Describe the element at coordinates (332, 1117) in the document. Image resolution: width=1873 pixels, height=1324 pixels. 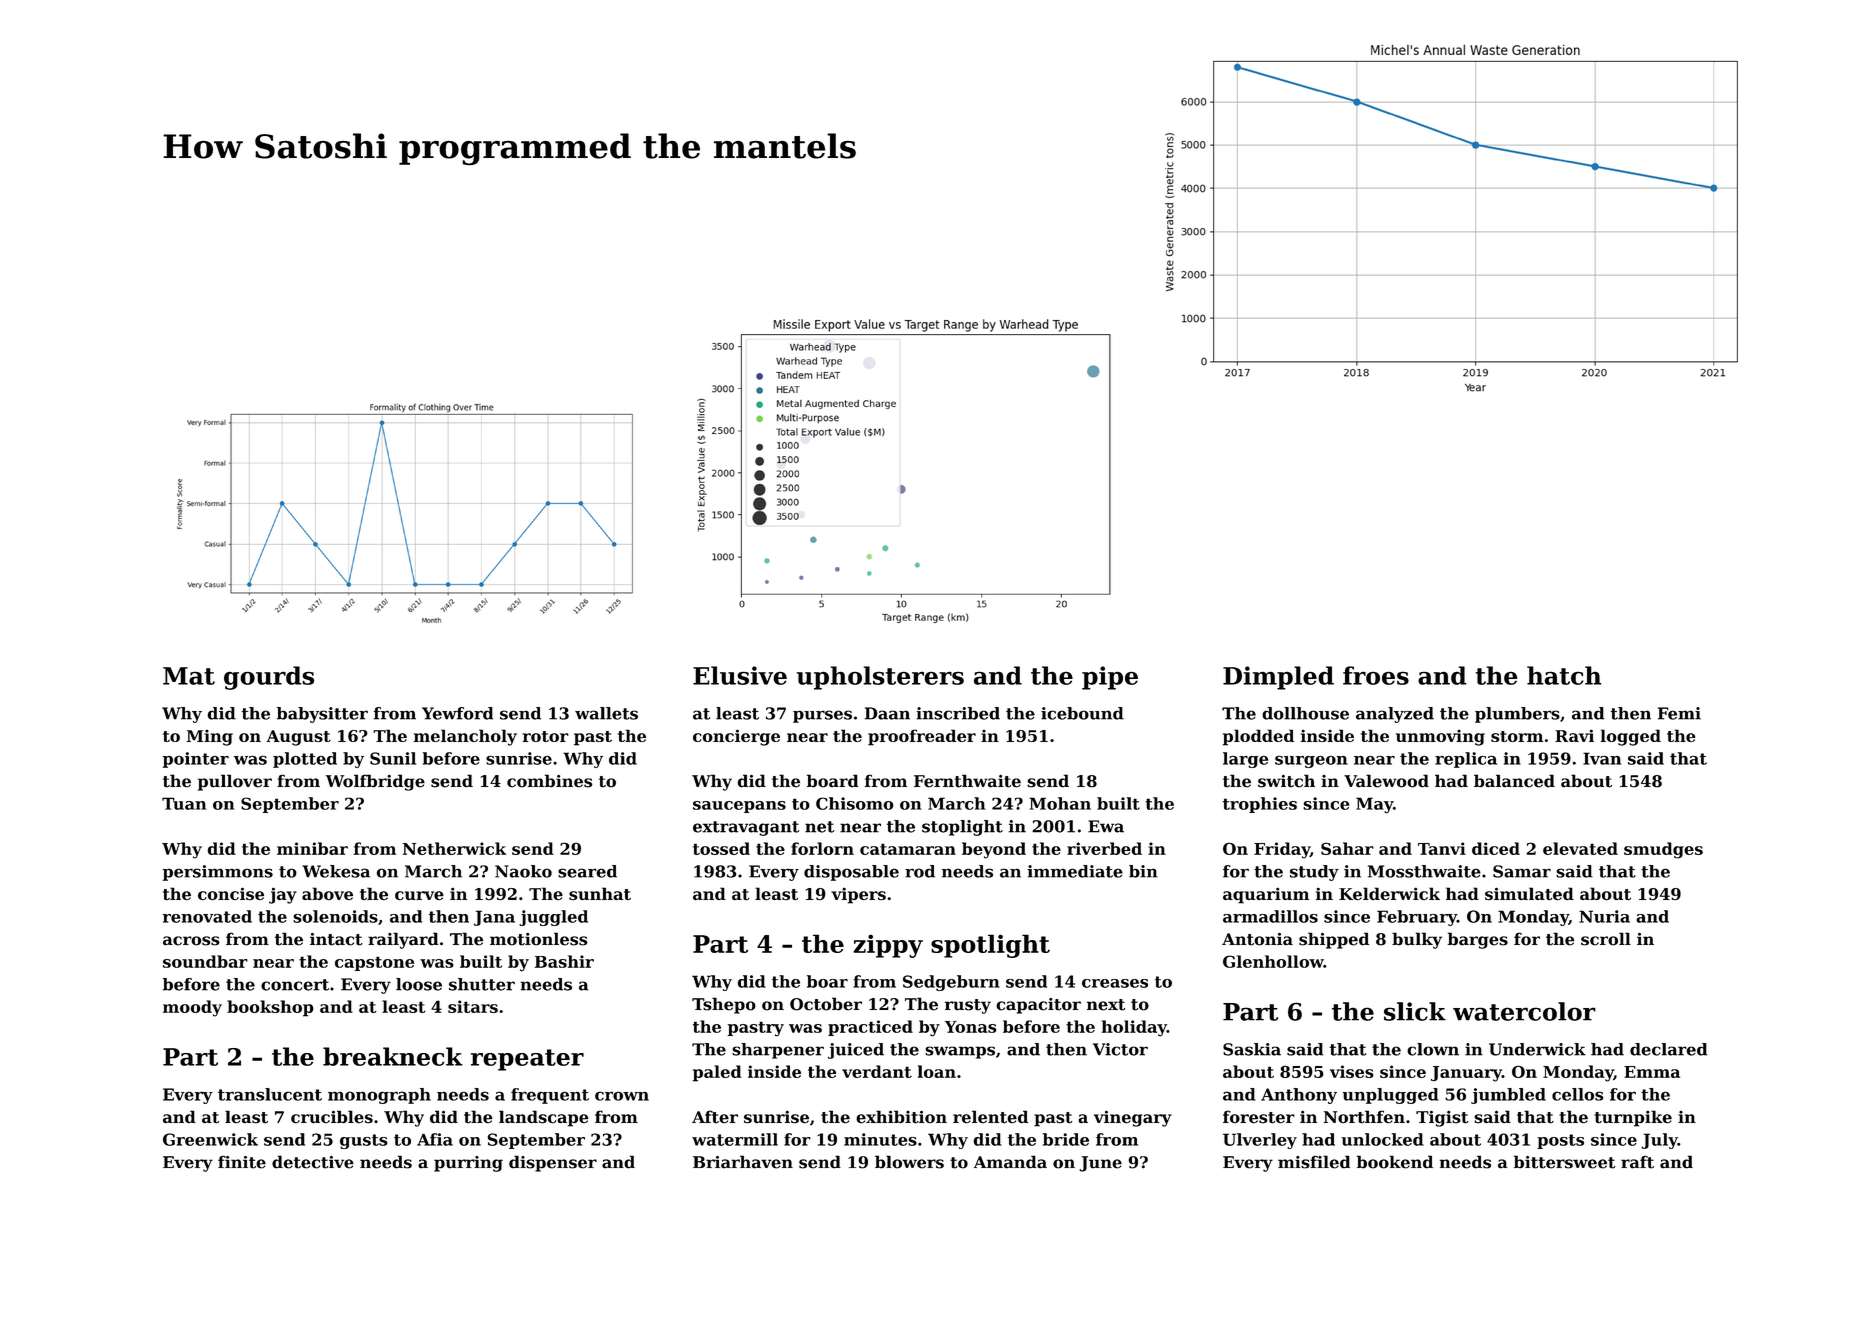
I see `crucibles` at that location.
